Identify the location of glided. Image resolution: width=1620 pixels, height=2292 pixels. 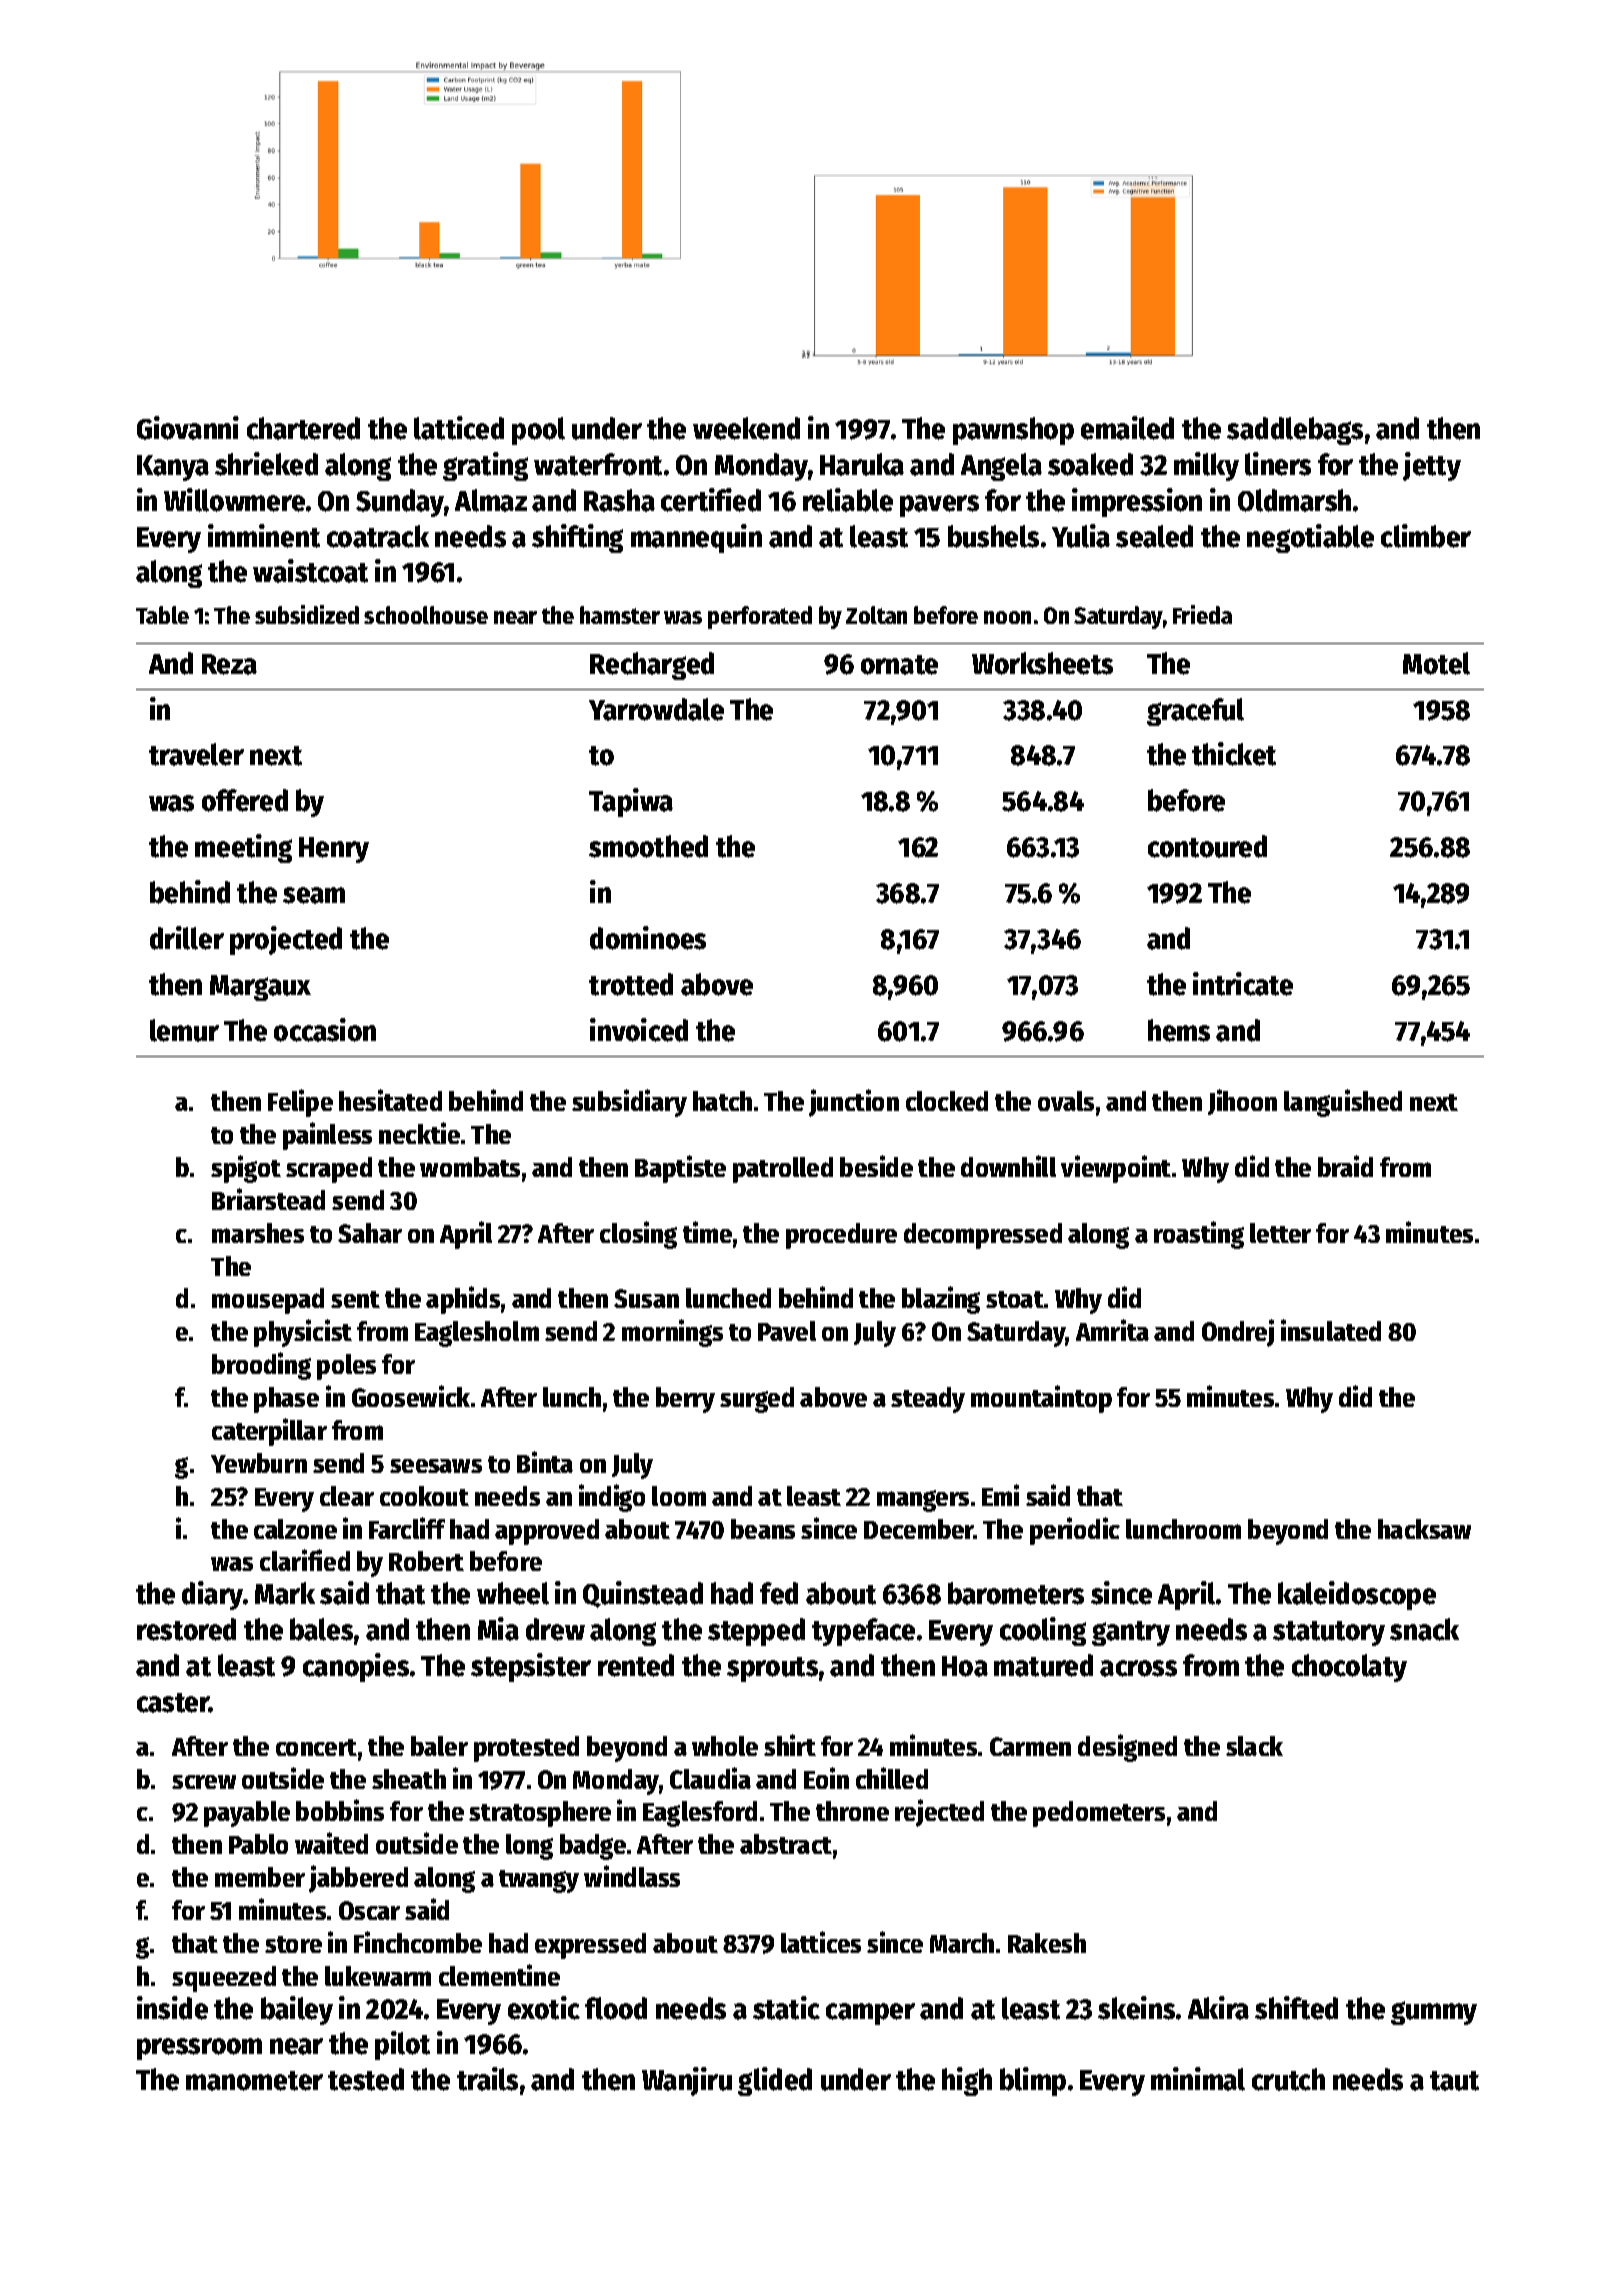
(775, 2081).
